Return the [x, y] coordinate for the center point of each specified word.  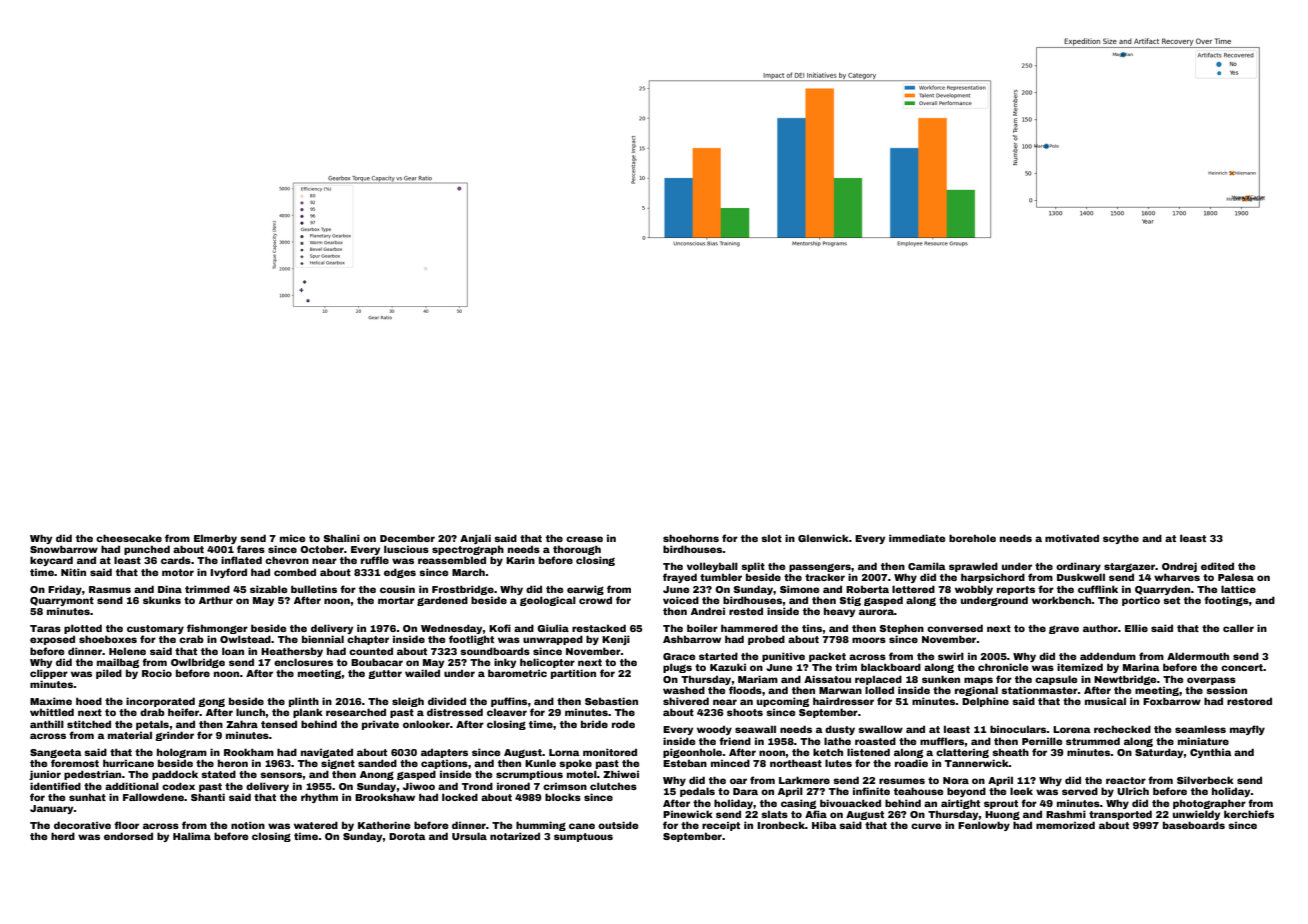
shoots [745, 712]
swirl [951, 656]
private [380, 725]
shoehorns [691, 538]
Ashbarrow [692, 639]
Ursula [469, 836]
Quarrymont [62, 601]
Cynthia [1211, 753]
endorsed [128, 836]
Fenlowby [984, 826]
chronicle [1003, 667]
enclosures [303, 662]
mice [292, 538]
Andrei [708, 611]
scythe [1121, 539]
